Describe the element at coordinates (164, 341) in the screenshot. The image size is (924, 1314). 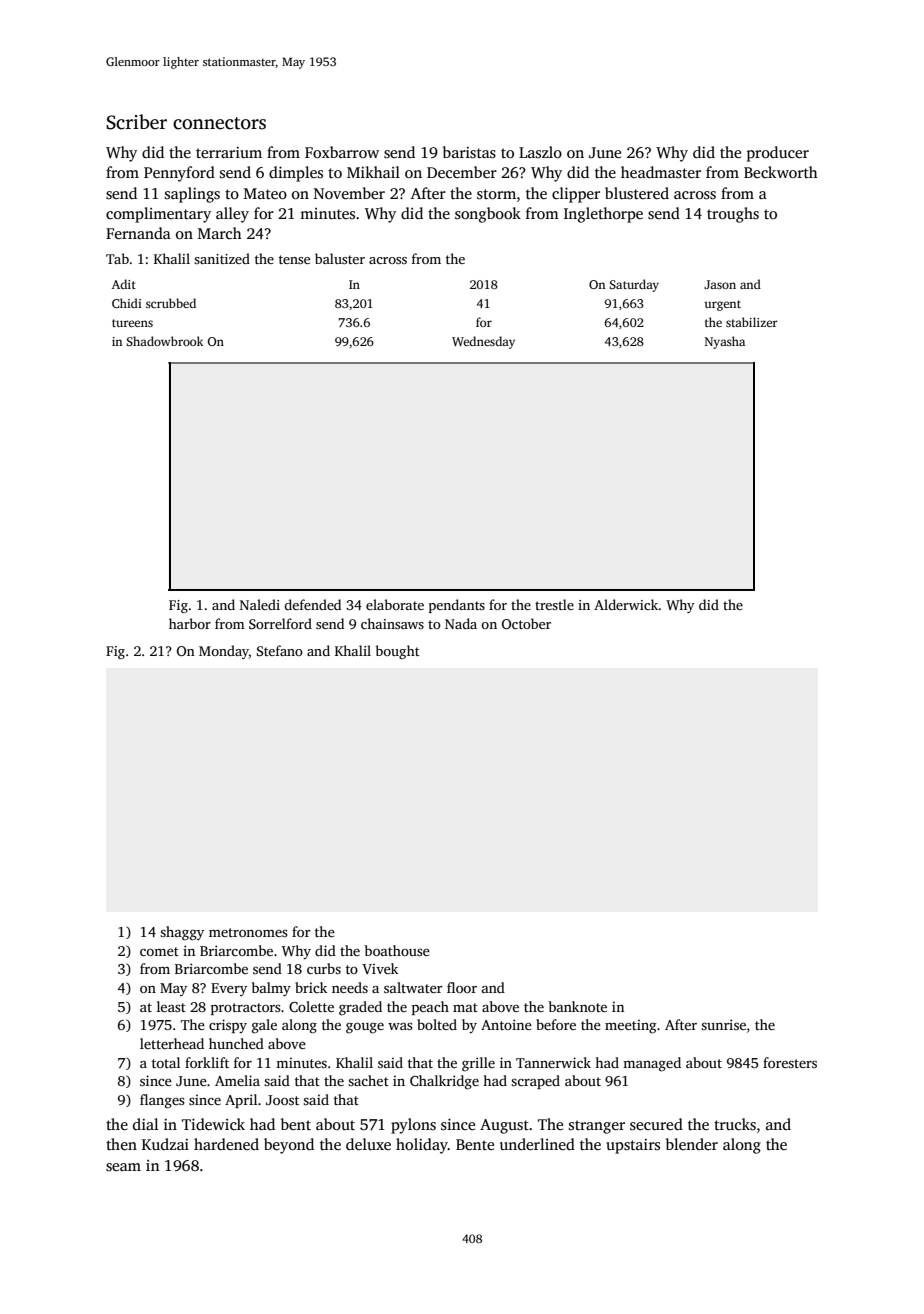
I see `Shadowbrook` at that location.
